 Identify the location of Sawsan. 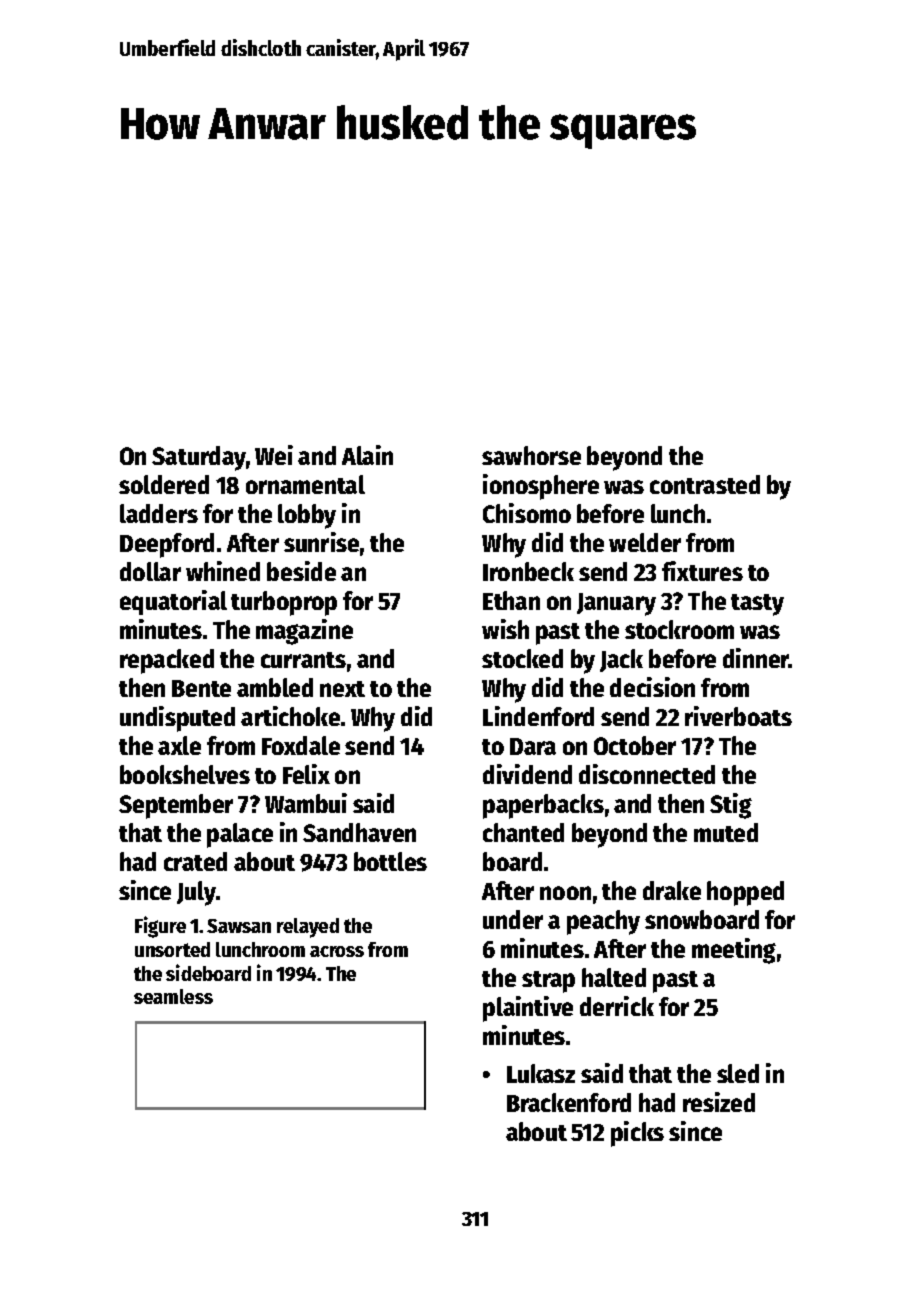
(239, 926).
